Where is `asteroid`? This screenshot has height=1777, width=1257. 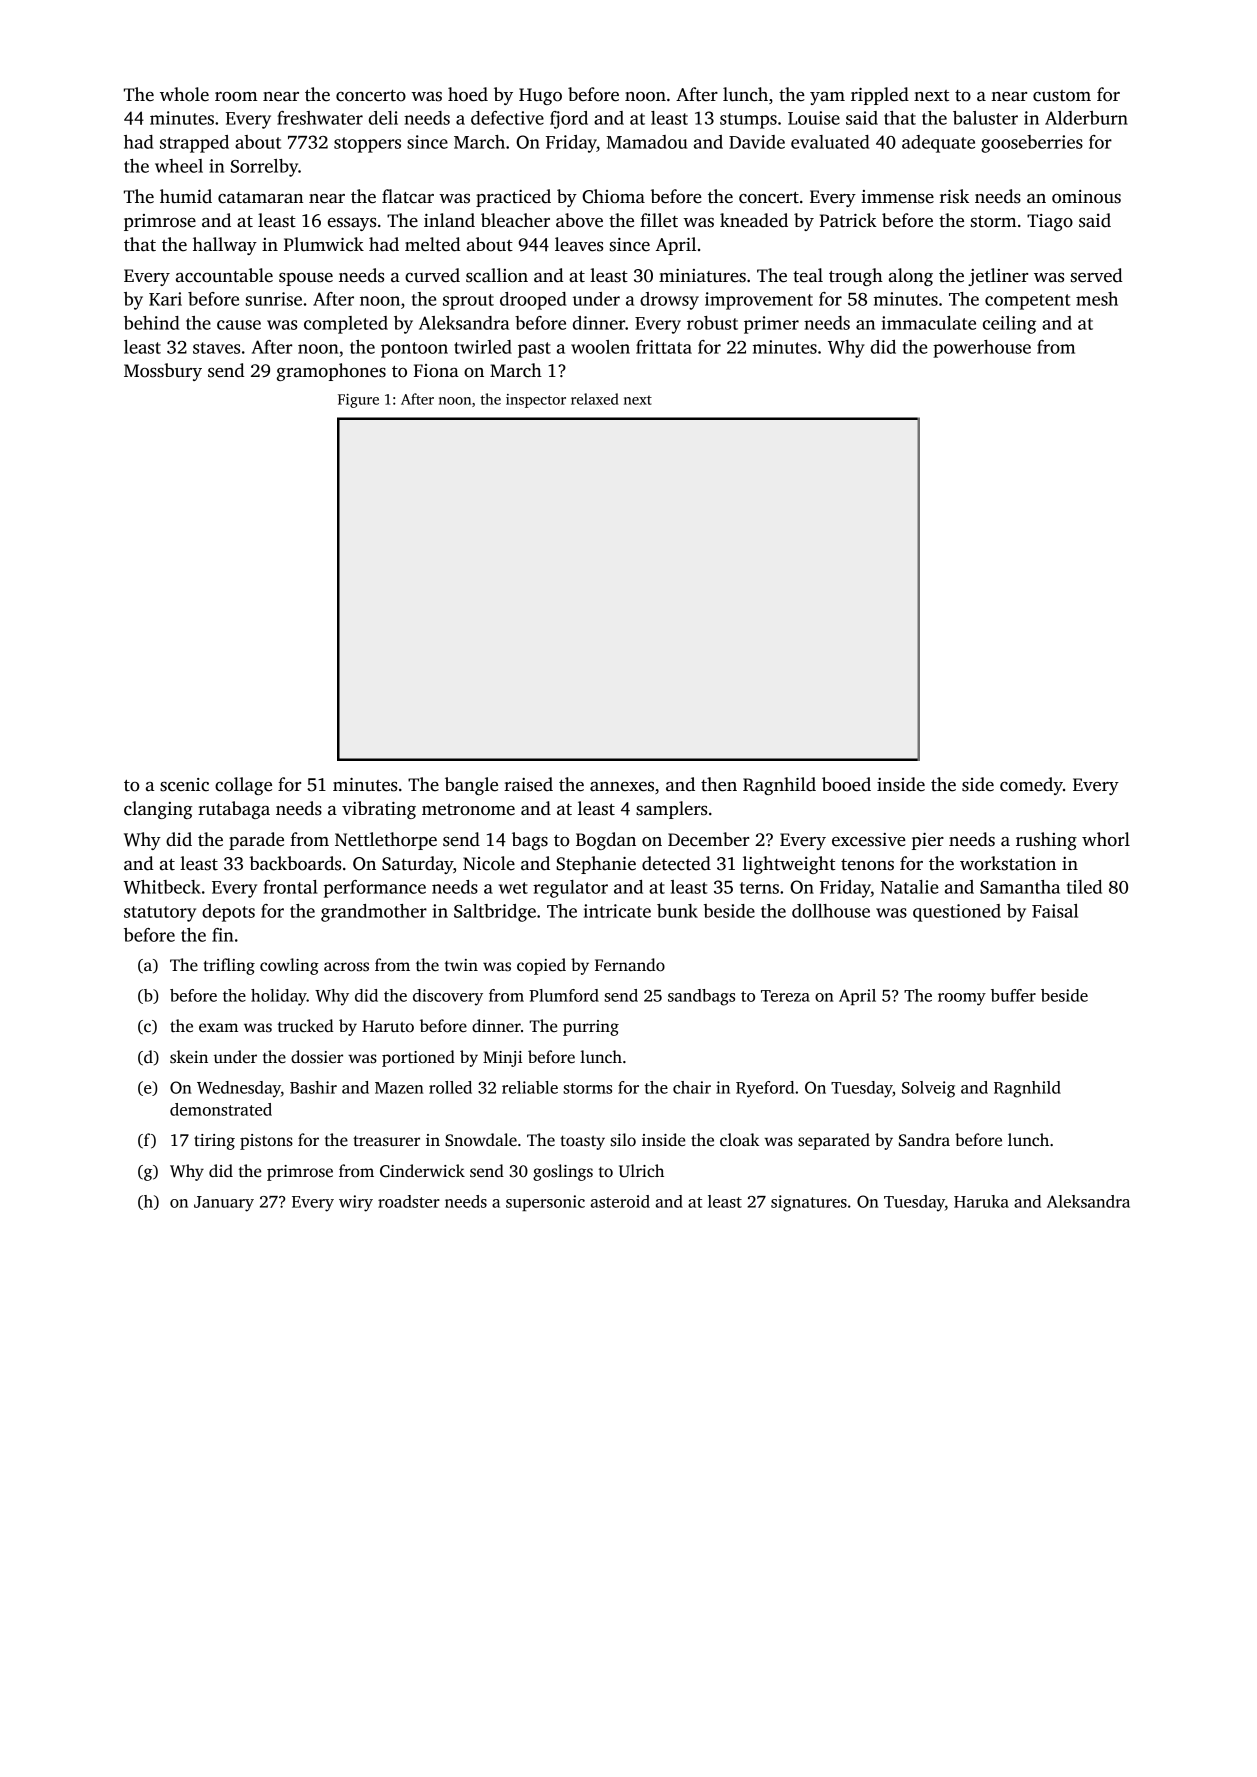 asteroid is located at coordinates (620, 1201).
